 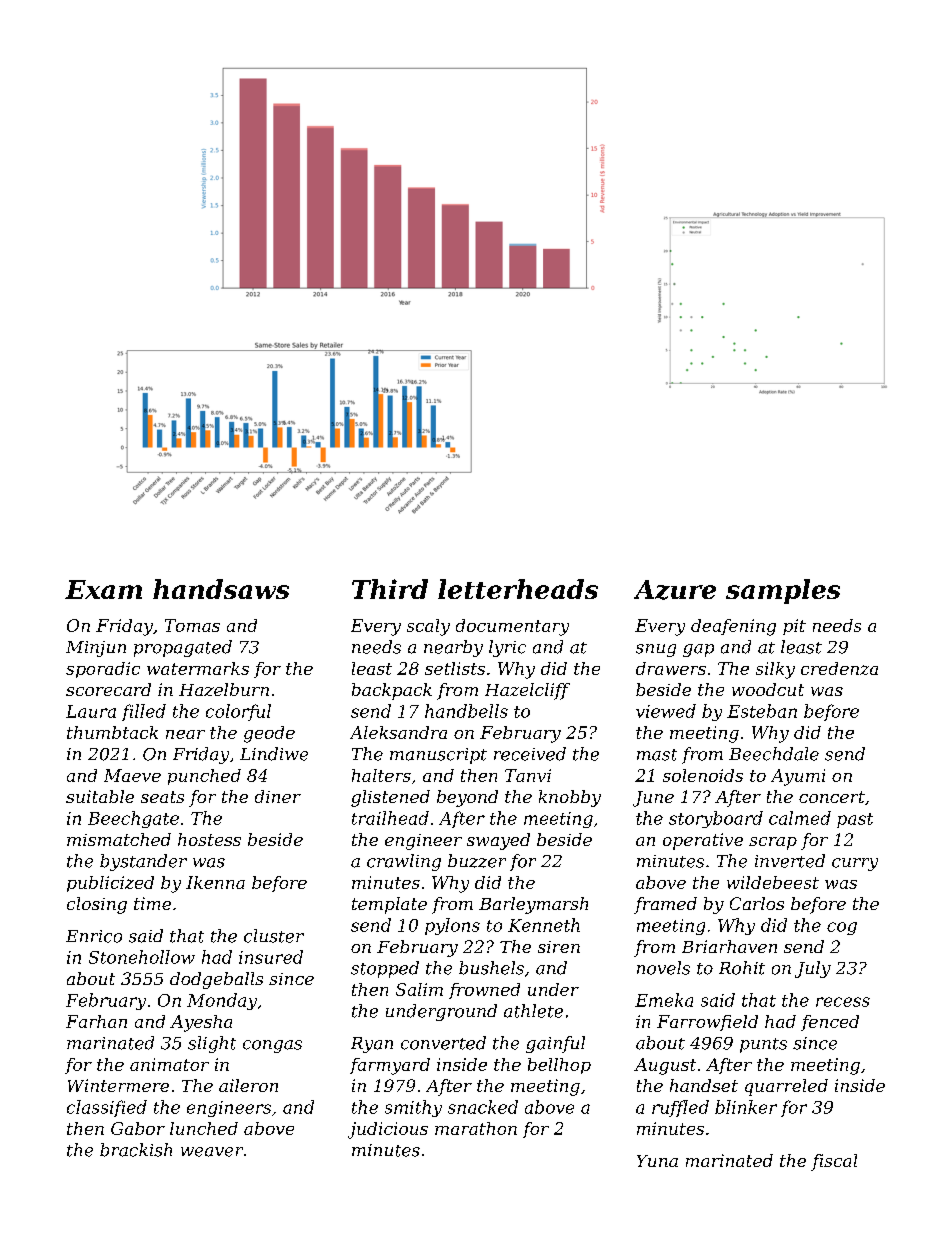 I want to click on scrap, so click(x=773, y=843).
